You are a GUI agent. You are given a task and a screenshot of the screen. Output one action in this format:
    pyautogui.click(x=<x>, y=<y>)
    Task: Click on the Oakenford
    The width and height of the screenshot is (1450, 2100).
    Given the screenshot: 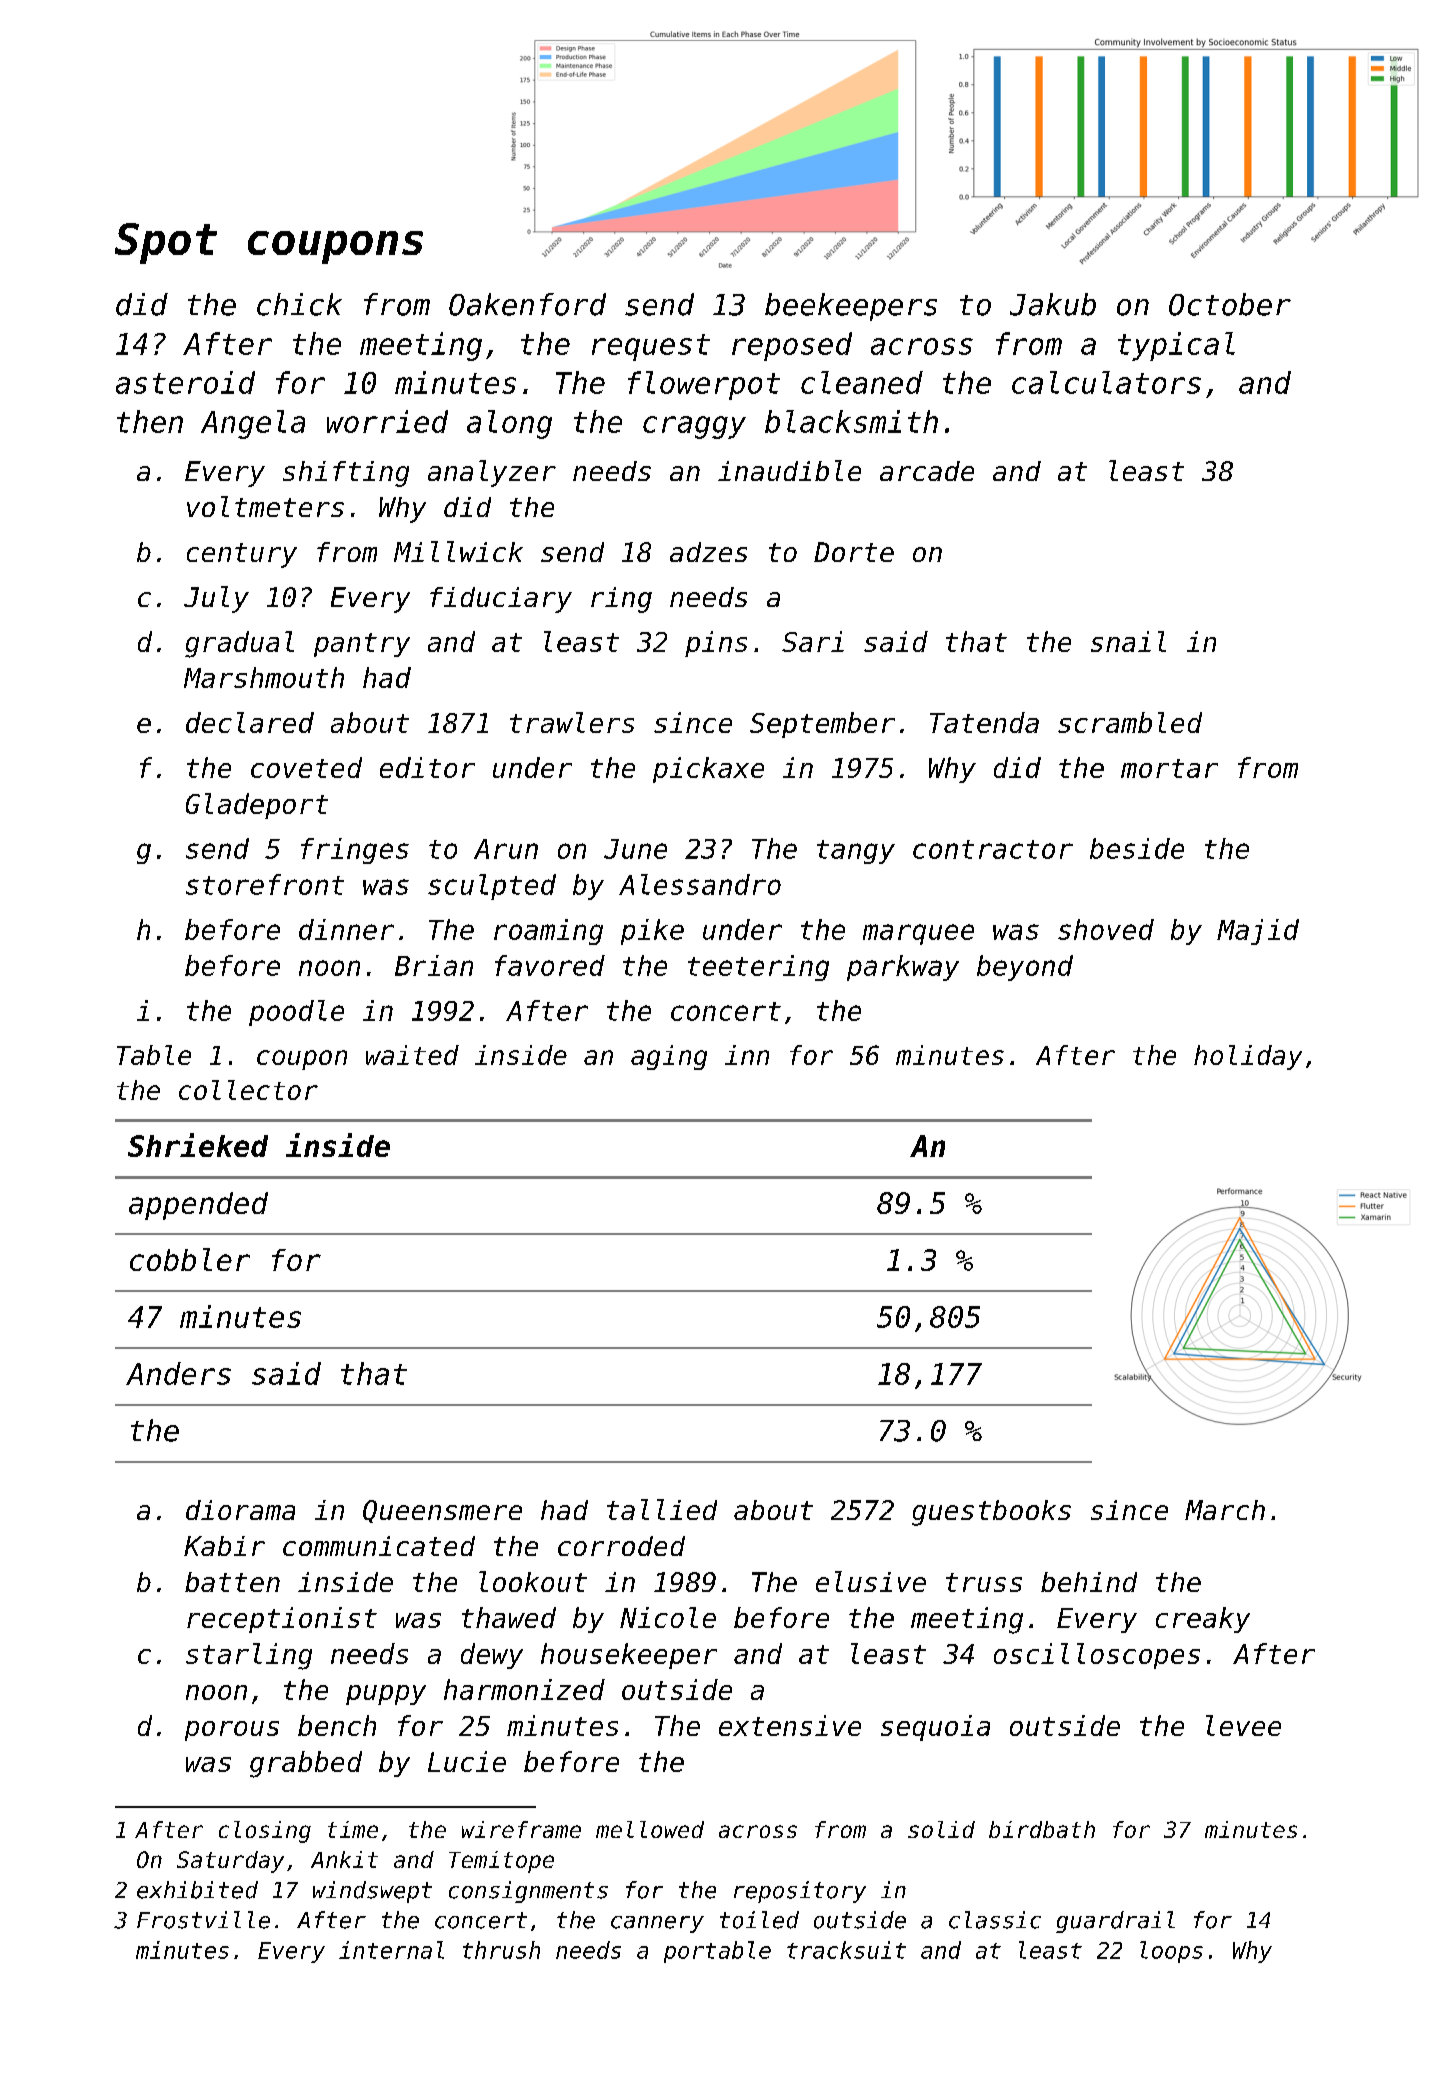 What is the action you would take?
    pyautogui.click(x=527, y=304)
